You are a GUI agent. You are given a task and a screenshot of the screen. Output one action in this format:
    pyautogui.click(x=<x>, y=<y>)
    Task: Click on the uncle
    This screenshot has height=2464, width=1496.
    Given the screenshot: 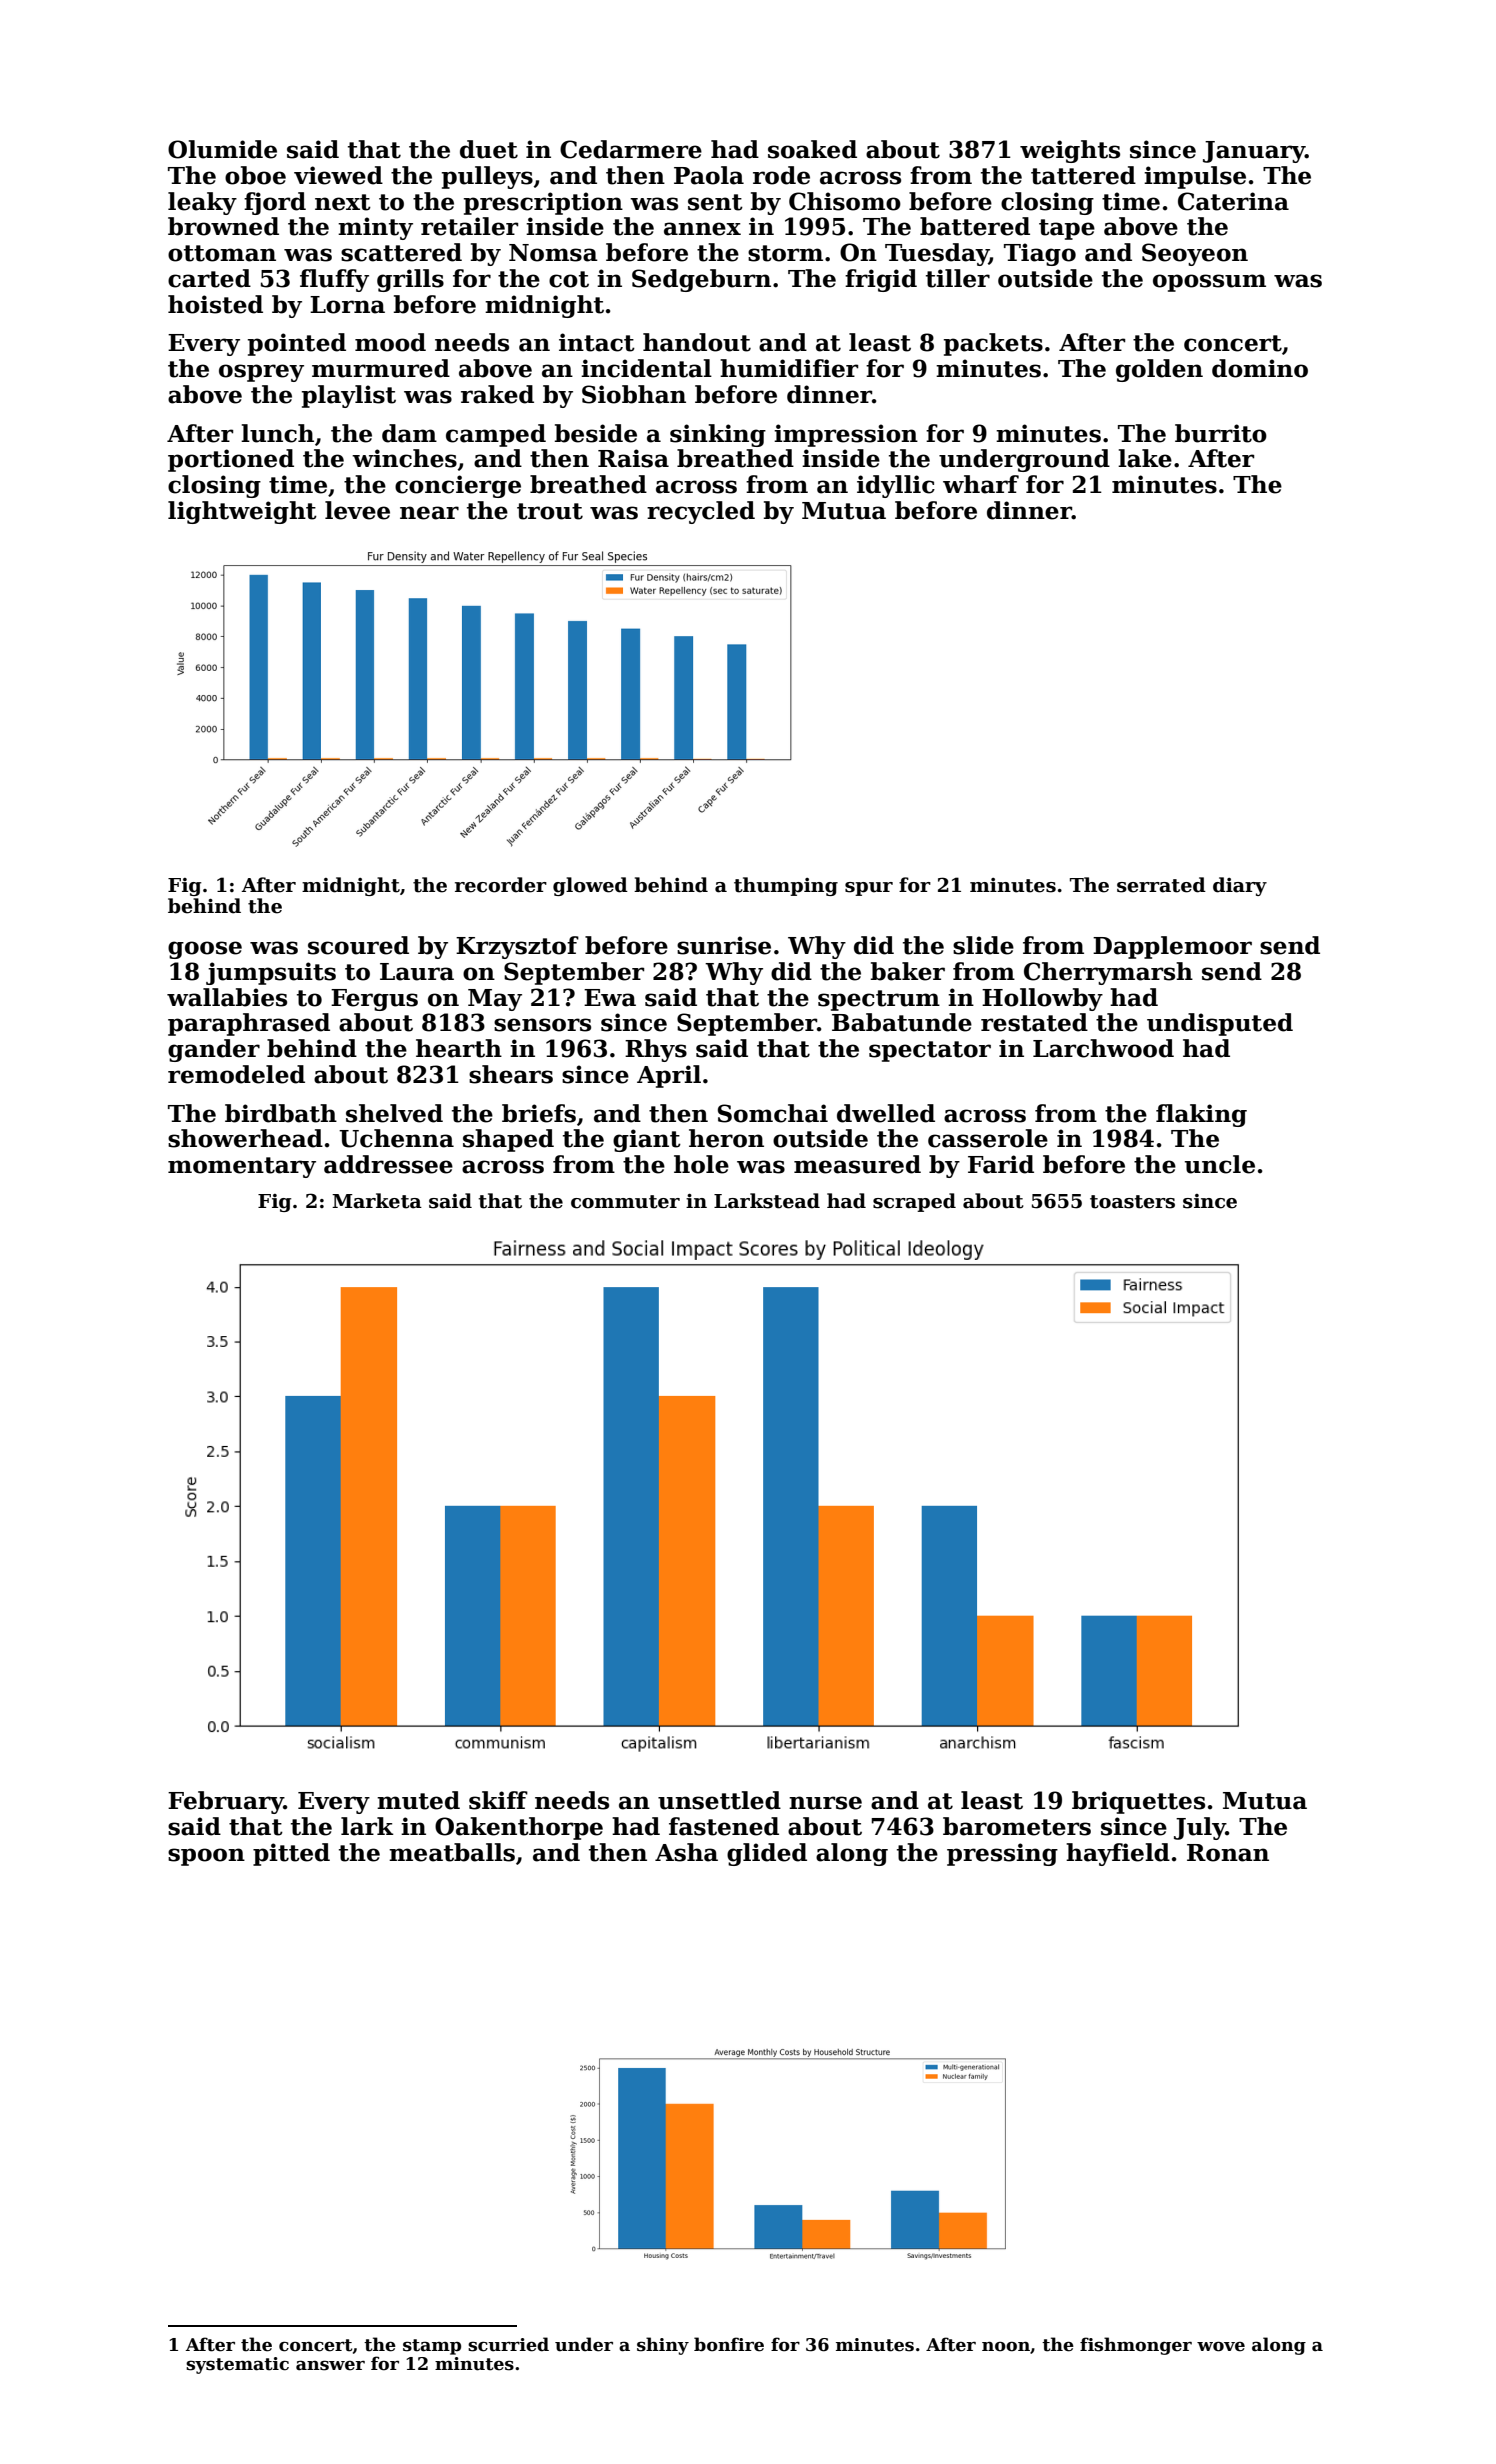 What is the action you would take?
    pyautogui.click(x=1220, y=1164)
